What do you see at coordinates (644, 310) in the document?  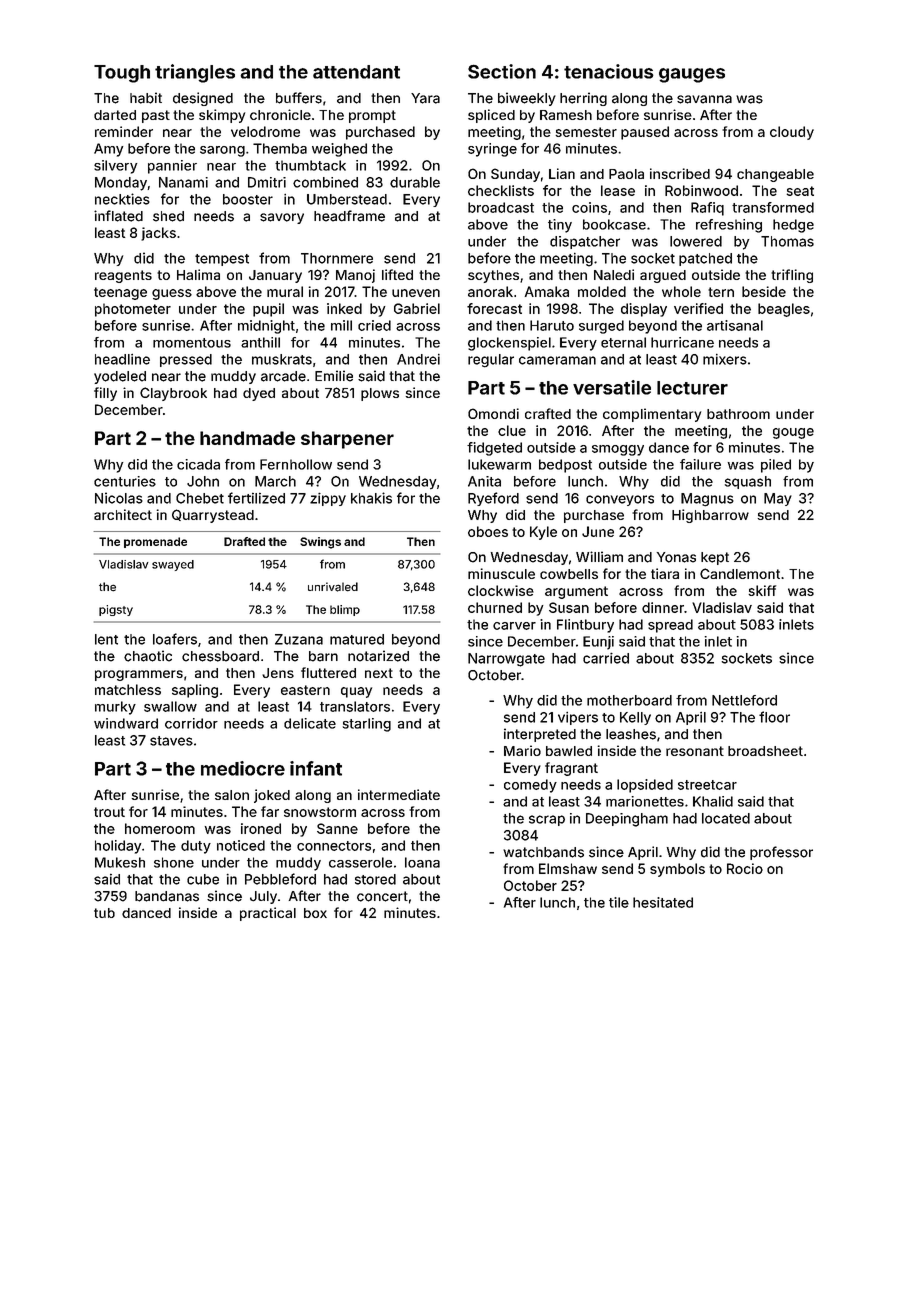 I see `display` at bounding box center [644, 310].
